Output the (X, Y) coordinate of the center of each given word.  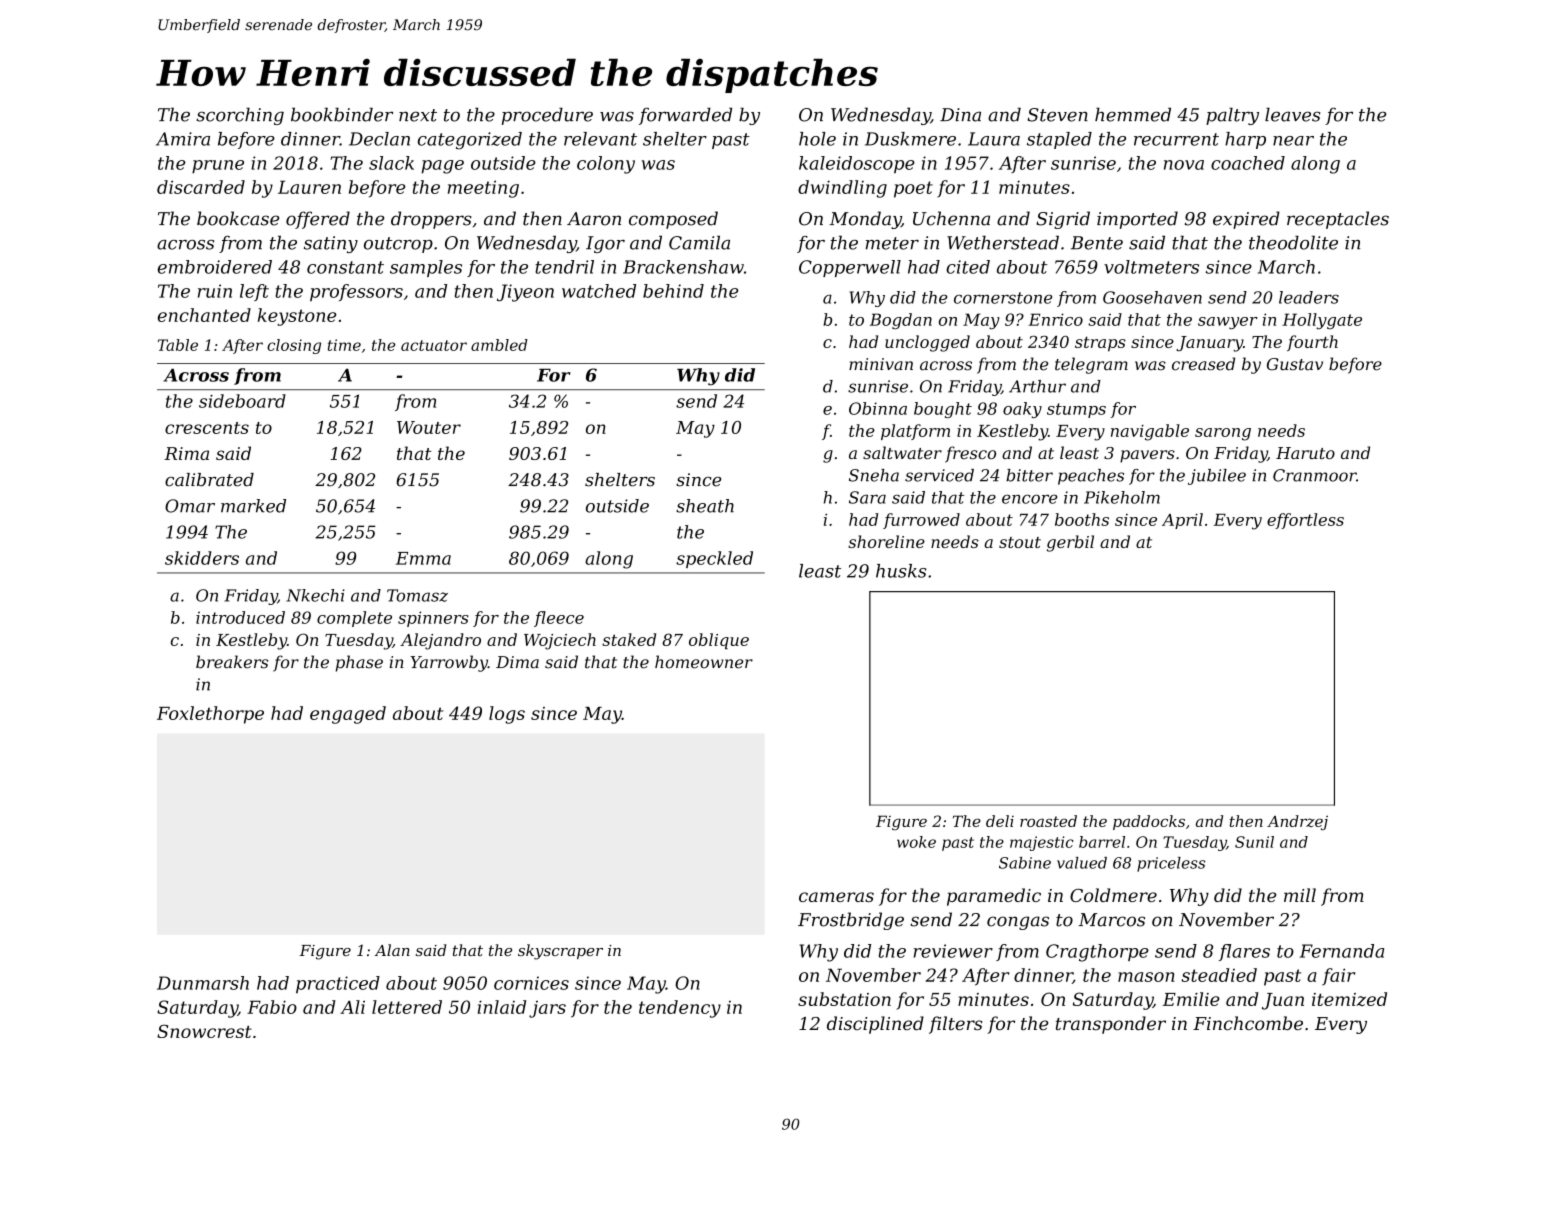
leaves (1292, 114)
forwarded (685, 116)
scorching (240, 116)
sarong (1223, 434)
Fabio (272, 1007)
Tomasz (417, 595)
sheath (705, 506)
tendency (680, 1009)
